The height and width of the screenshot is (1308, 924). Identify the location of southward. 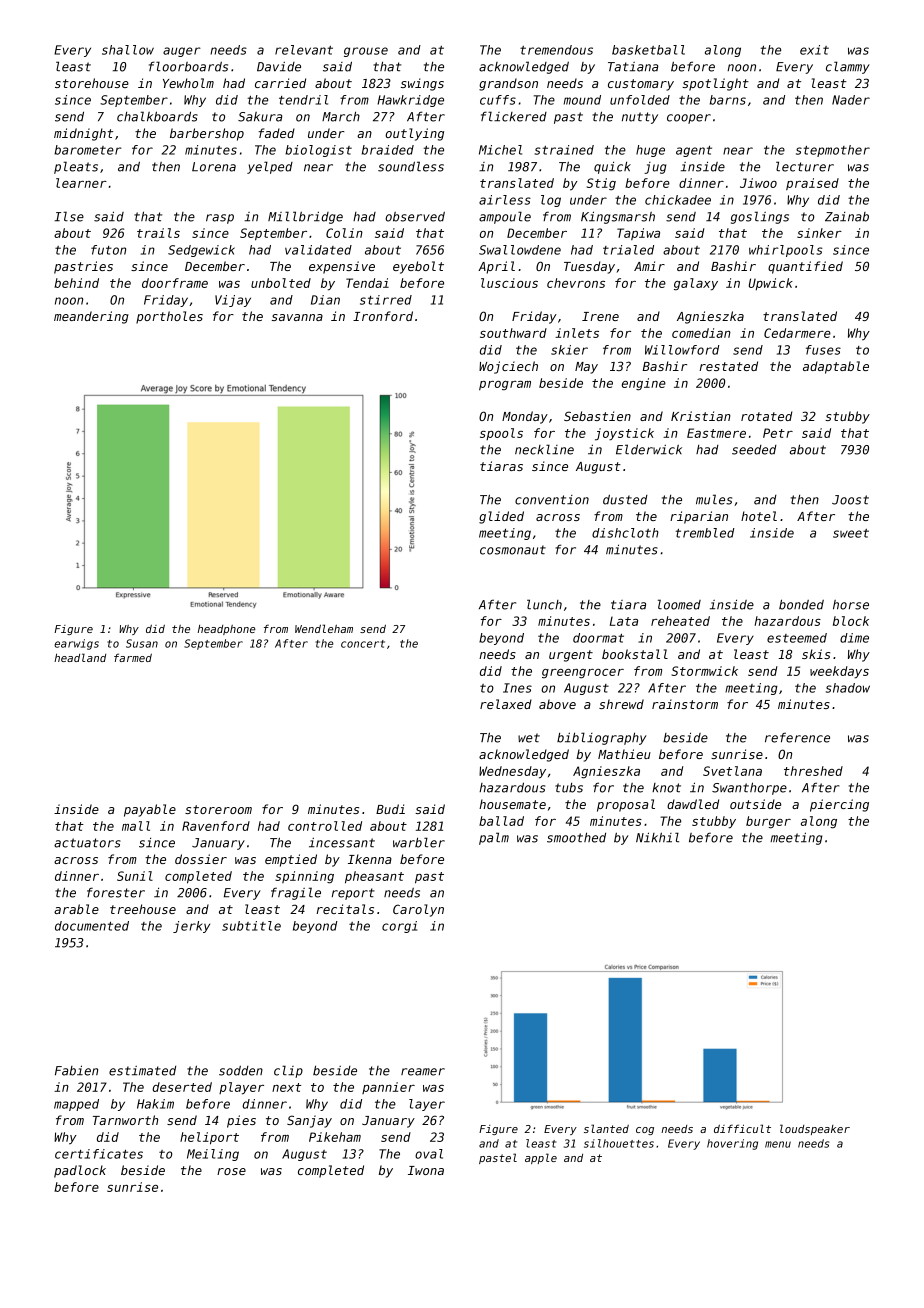
(513, 333).
